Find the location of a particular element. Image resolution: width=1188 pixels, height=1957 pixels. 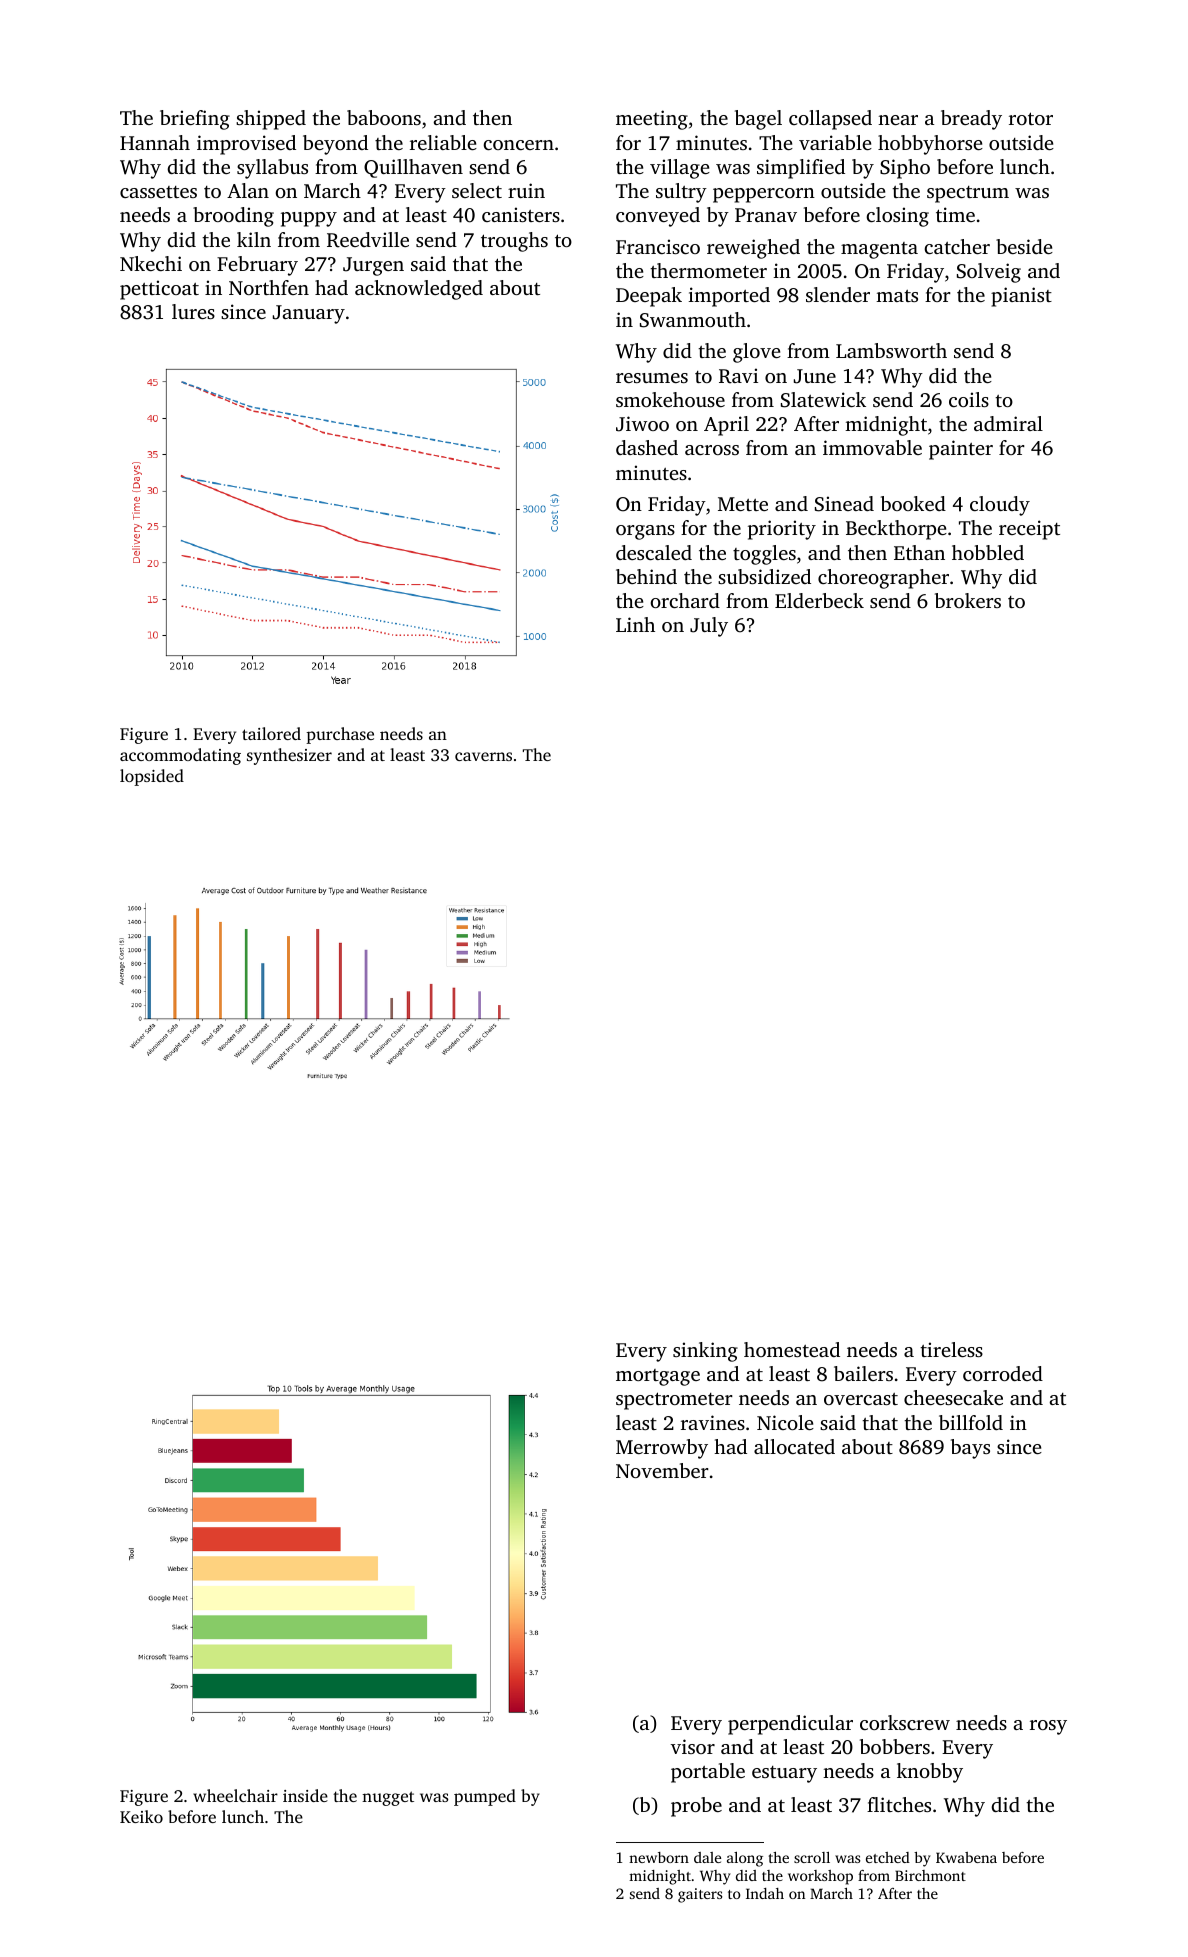

corkscrew is located at coordinates (905, 1722).
